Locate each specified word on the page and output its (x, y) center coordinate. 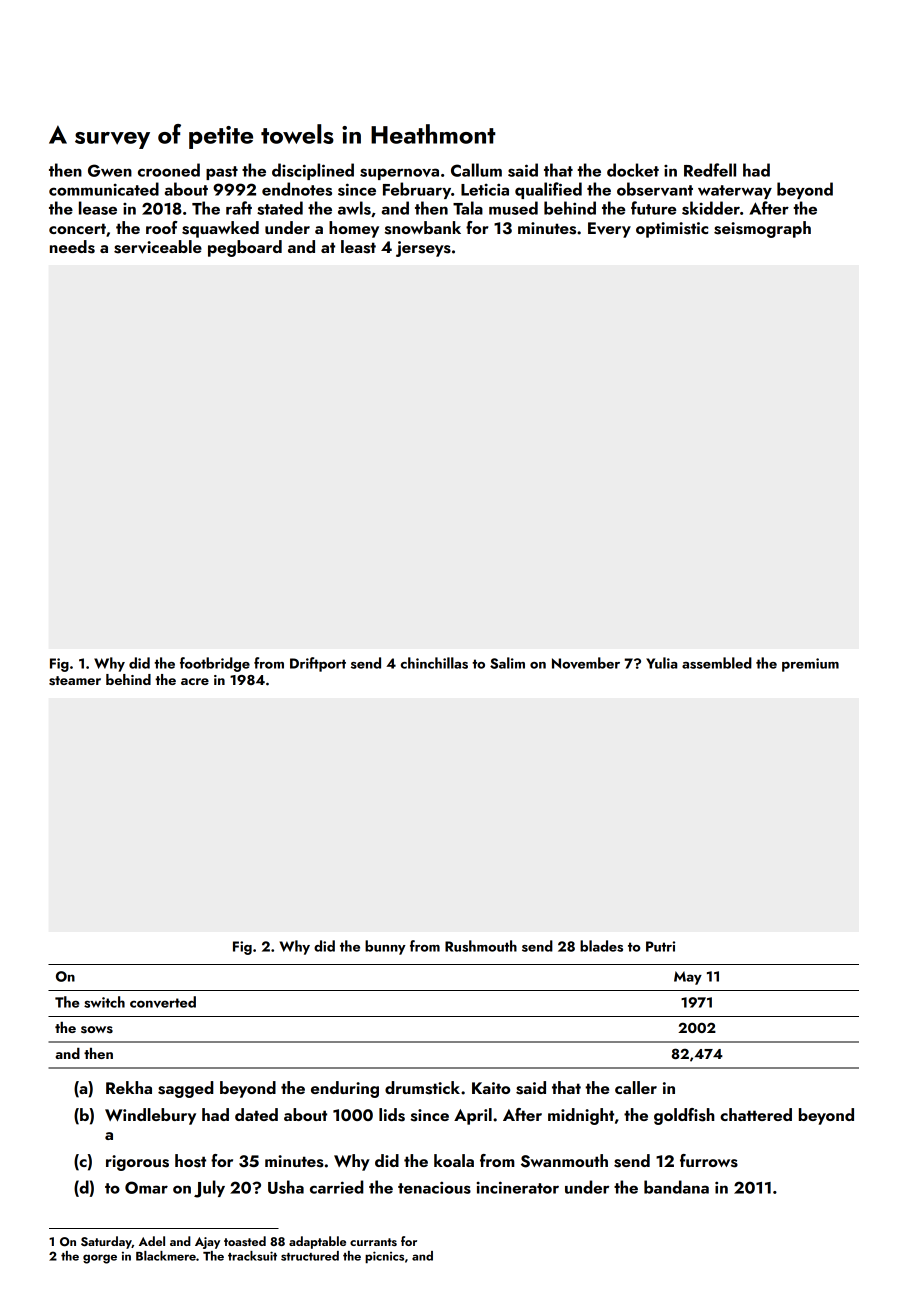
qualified (548, 190)
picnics (384, 1257)
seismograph (762, 229)
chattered (756, 1114)
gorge (100, 1259)
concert (77, 228)
